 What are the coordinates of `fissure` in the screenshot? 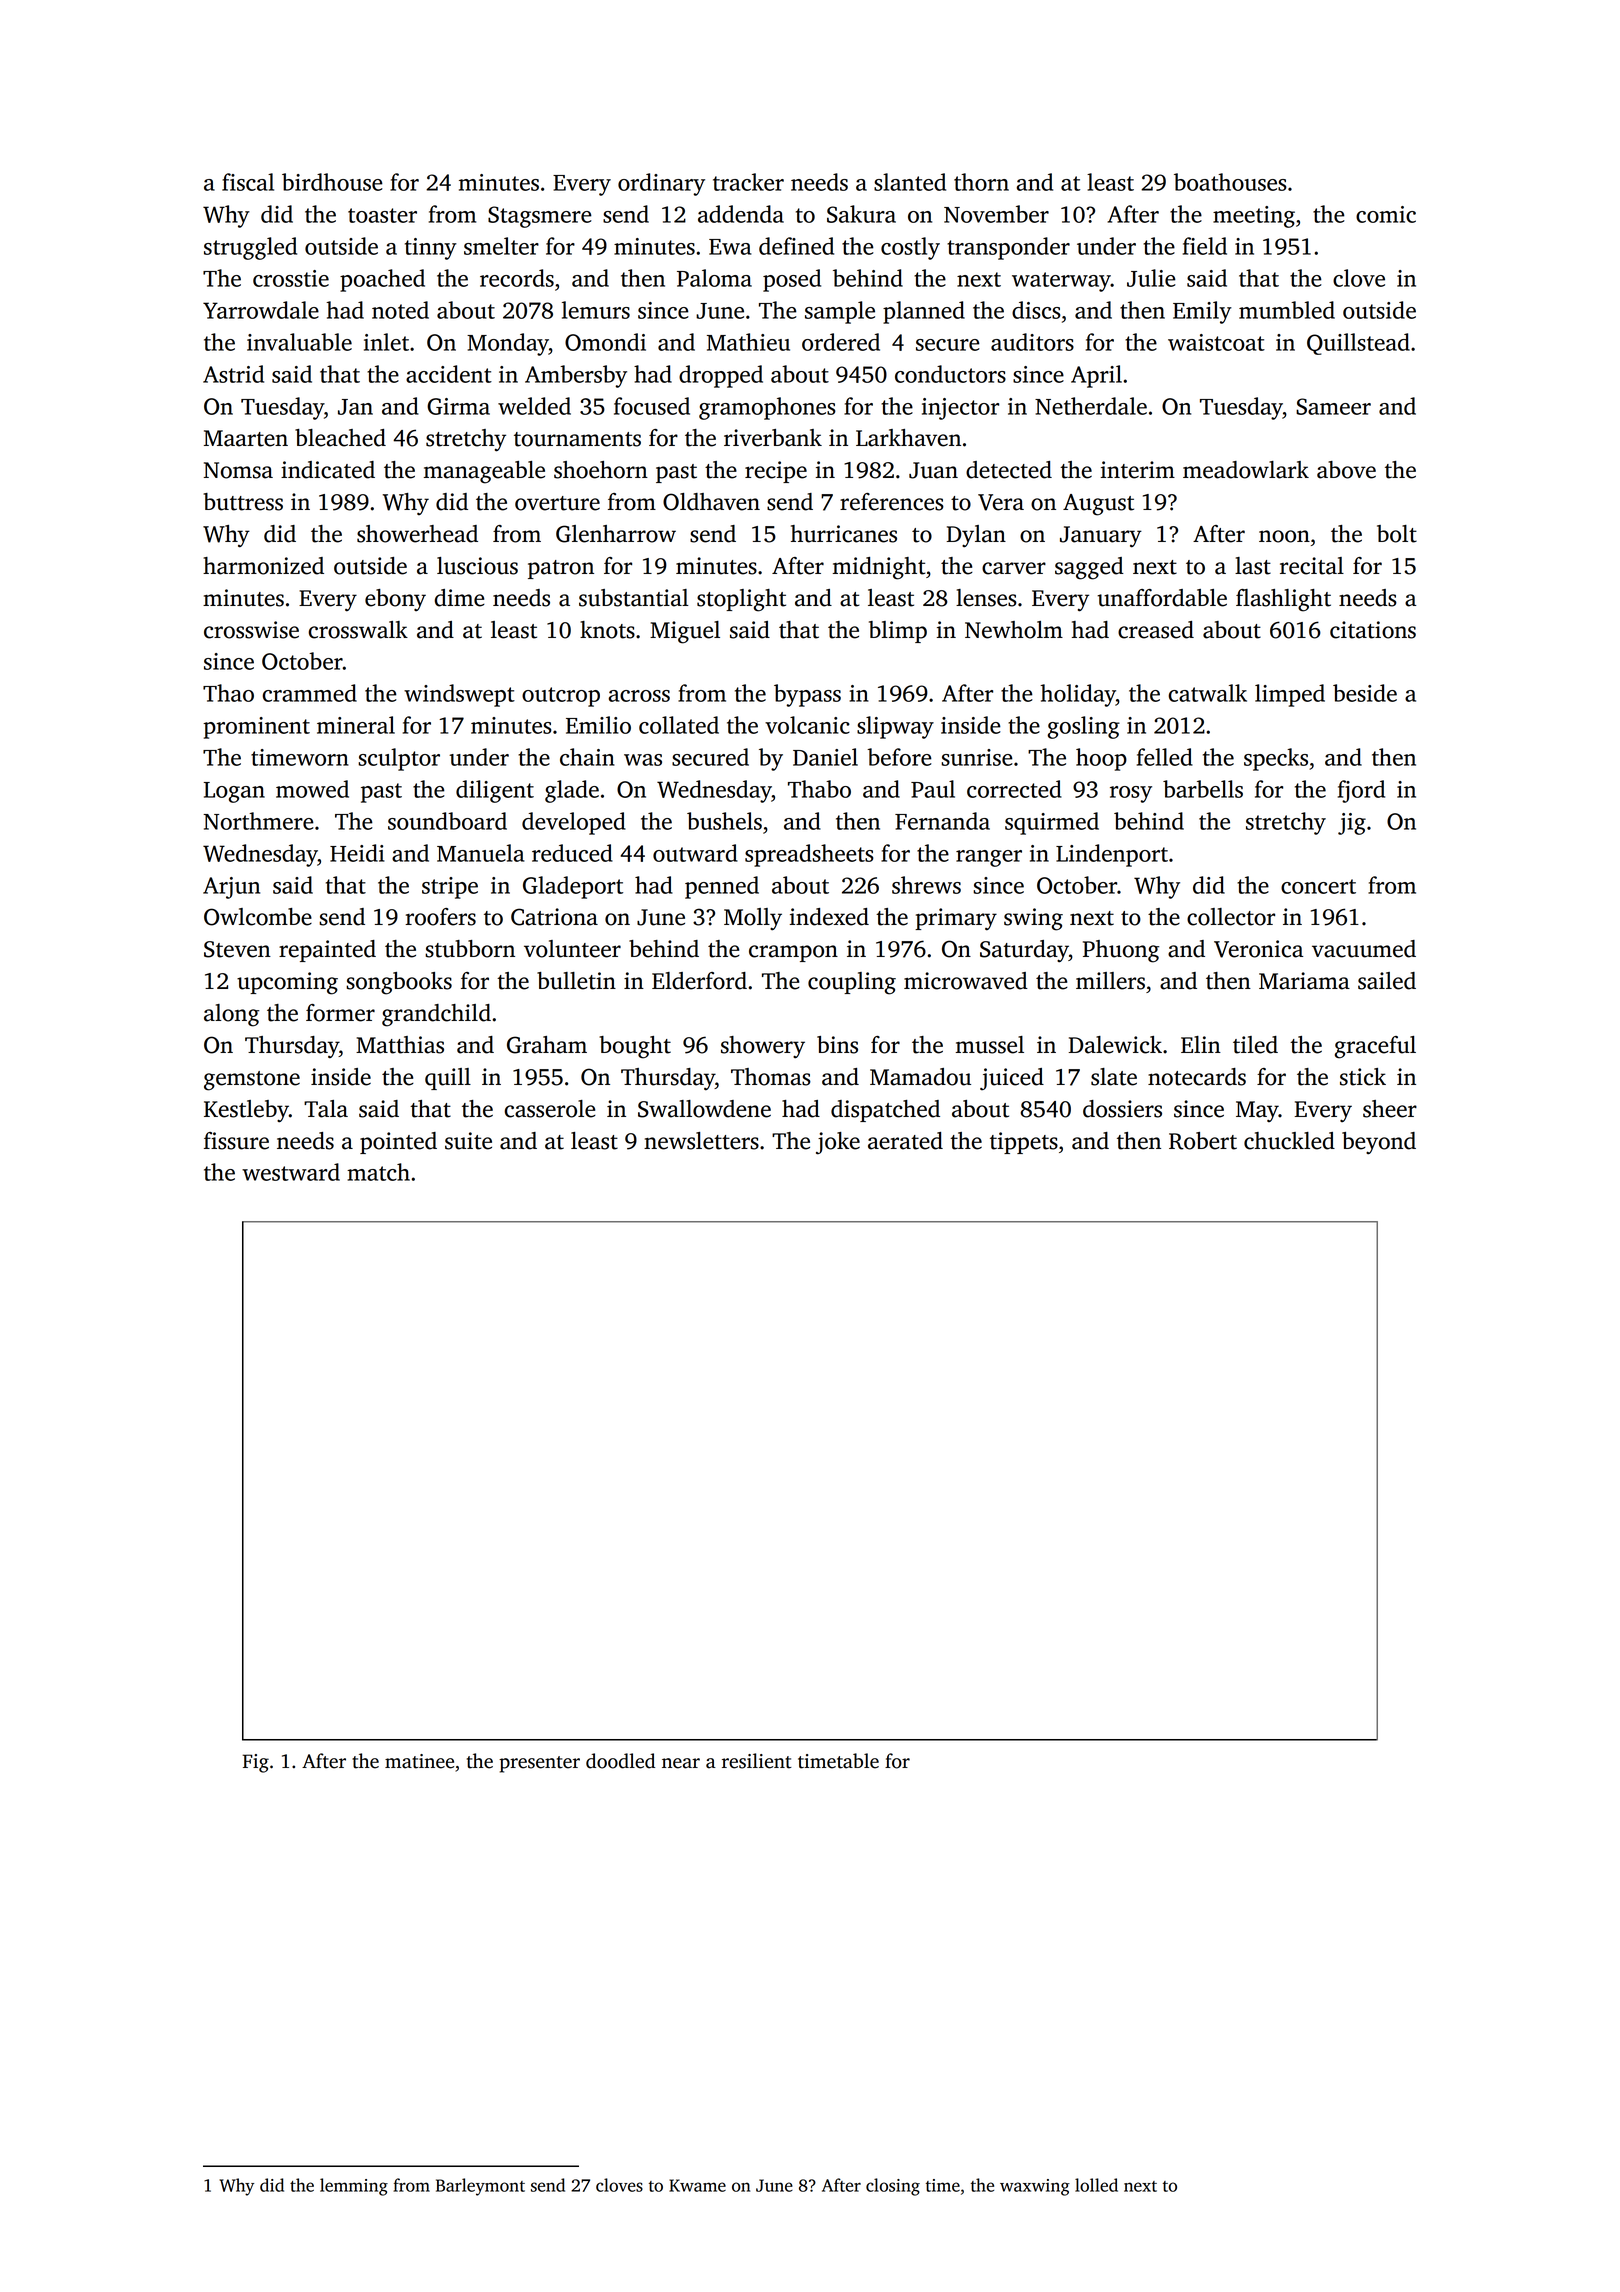 It's located at (236, 1141).
